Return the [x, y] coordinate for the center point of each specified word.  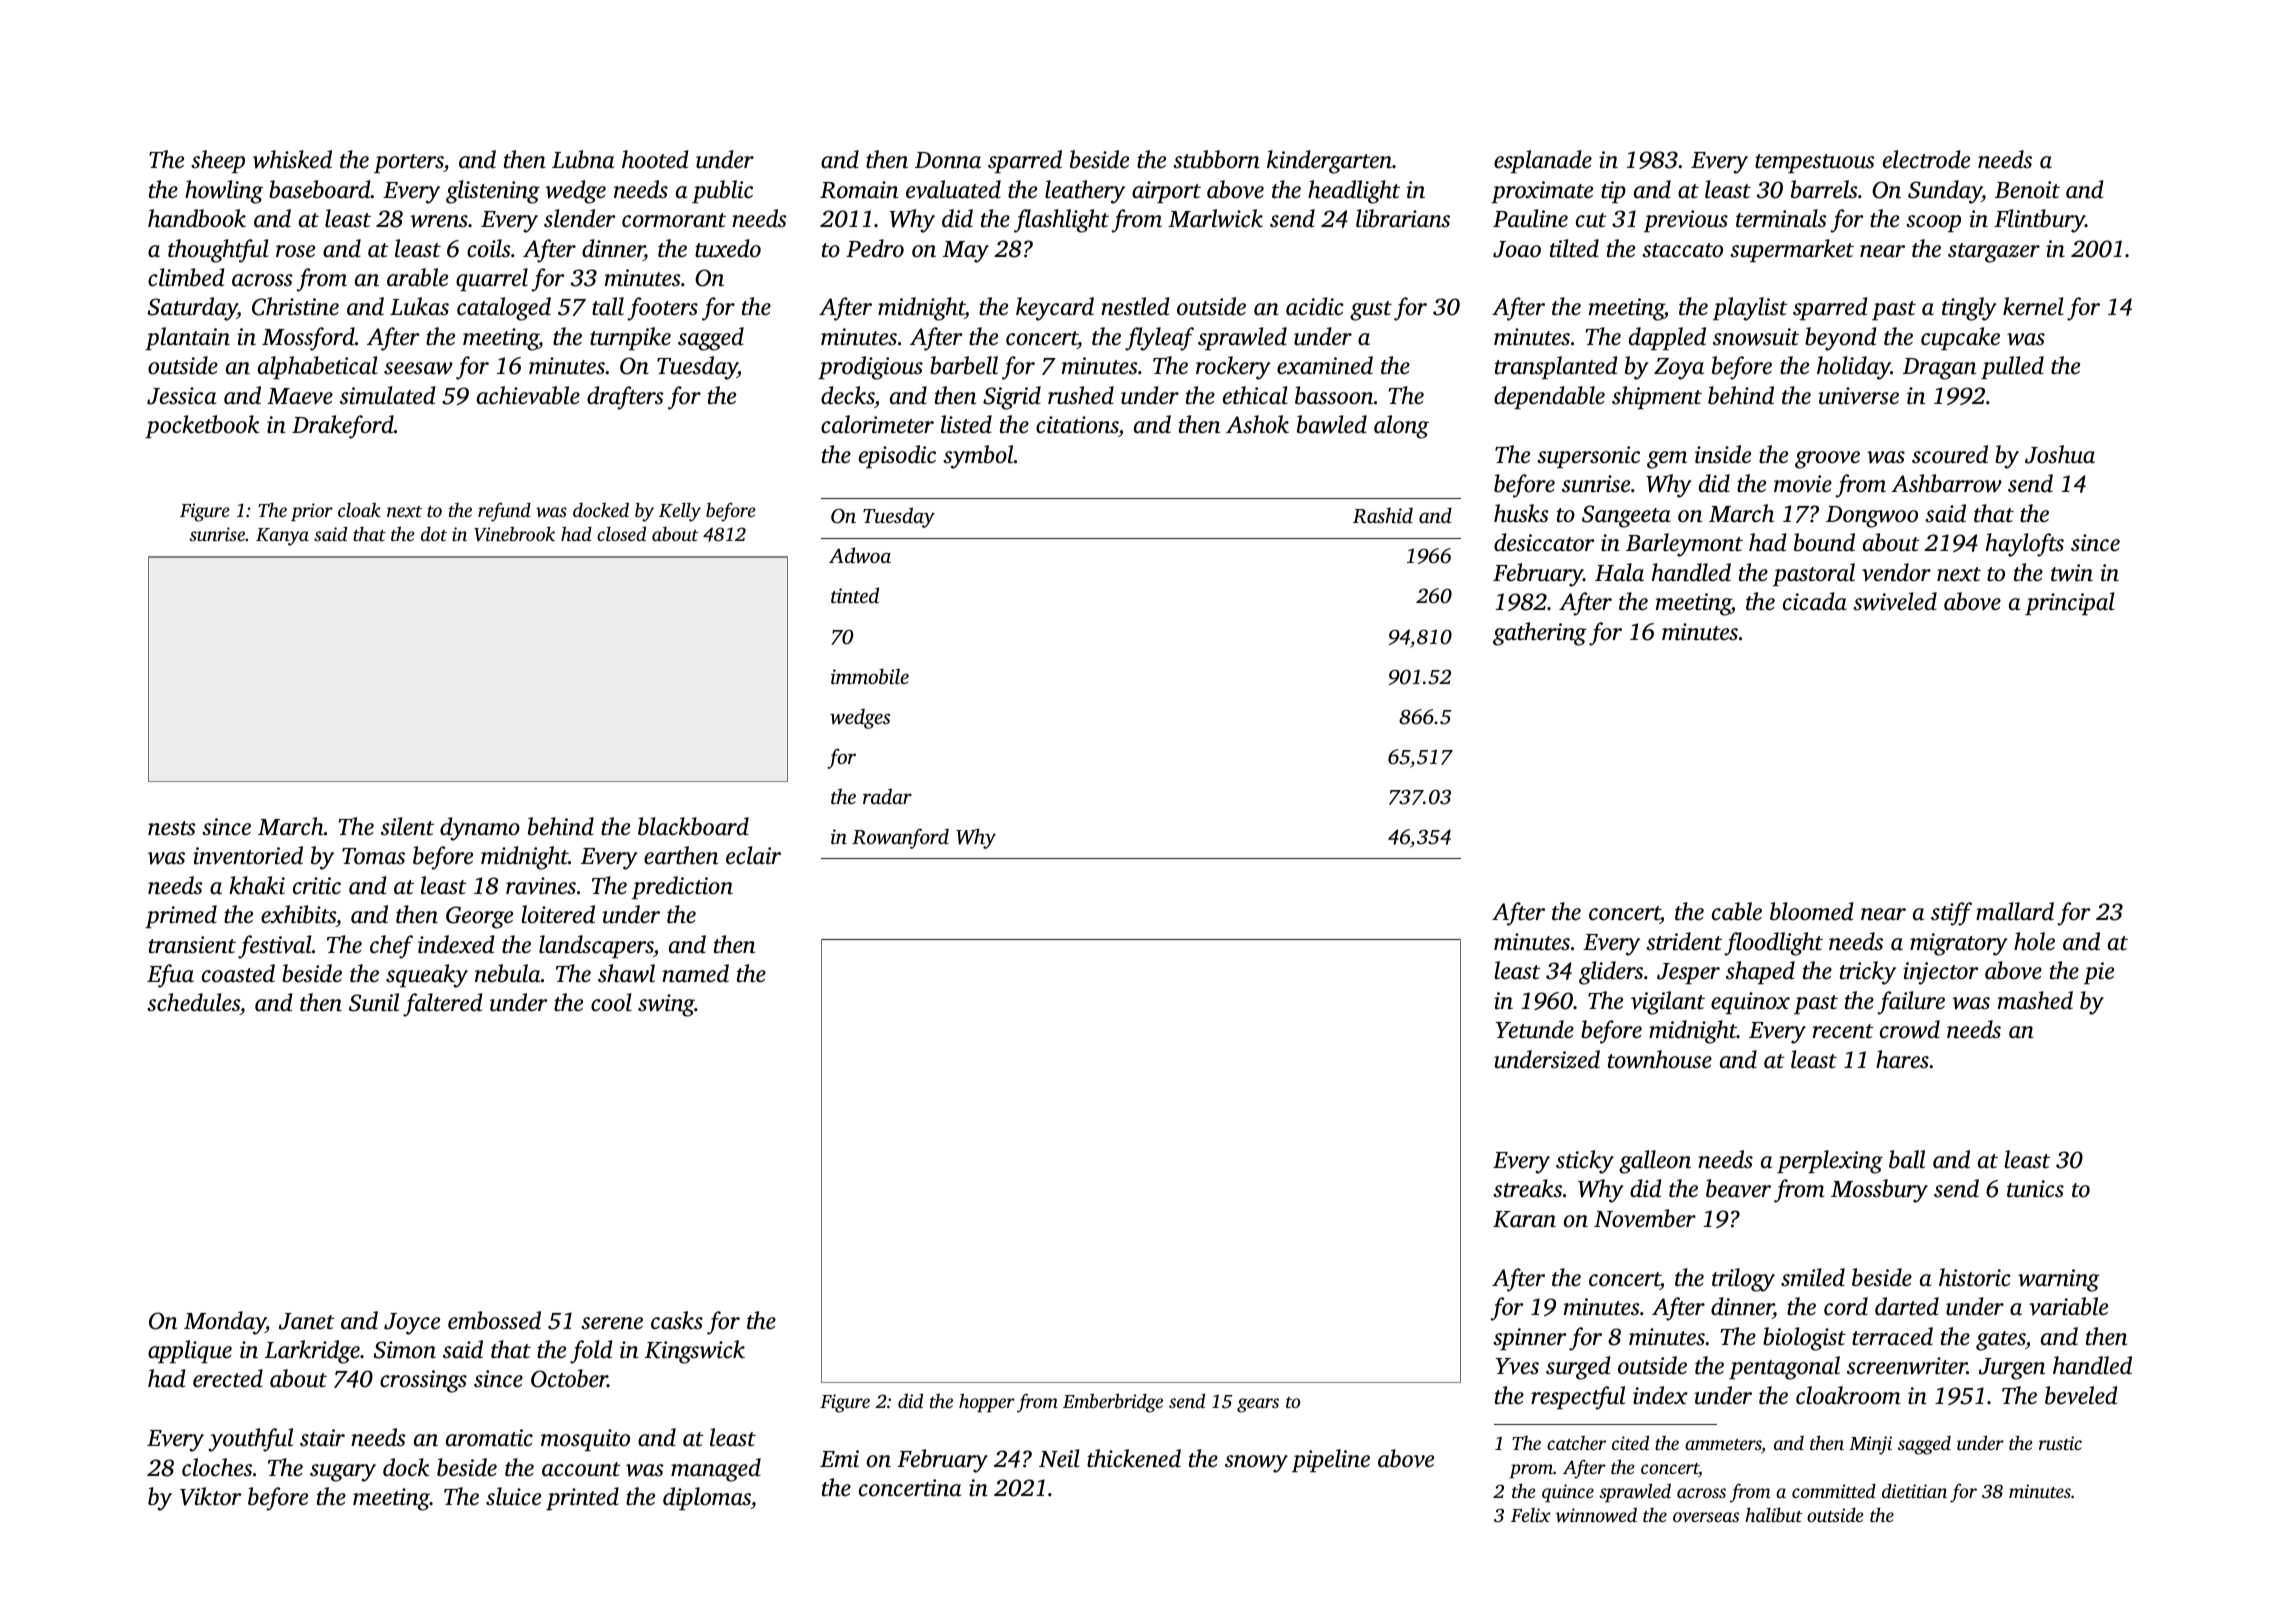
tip [1613, 192]
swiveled [1895, 601]
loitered [558, 914]
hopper [987, 1402]
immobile [870, 676]
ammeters [1723, 1444]
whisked [292, 159]
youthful [250, 1440]
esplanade [1543, 161]
